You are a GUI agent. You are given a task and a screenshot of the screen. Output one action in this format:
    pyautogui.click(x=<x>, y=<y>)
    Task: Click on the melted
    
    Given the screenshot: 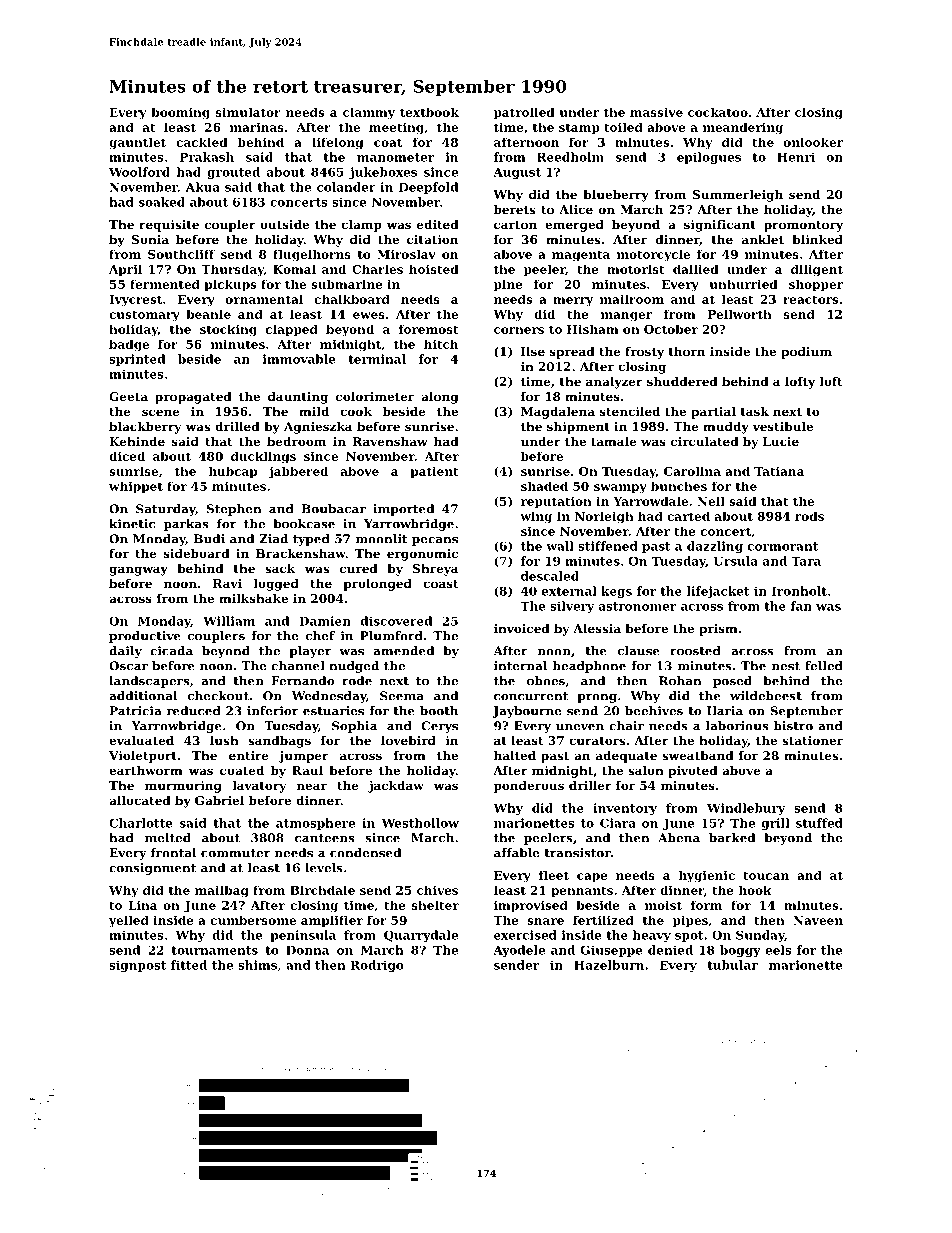 What is the action you would take?
    pyautogui.click(x=168, y=838)
